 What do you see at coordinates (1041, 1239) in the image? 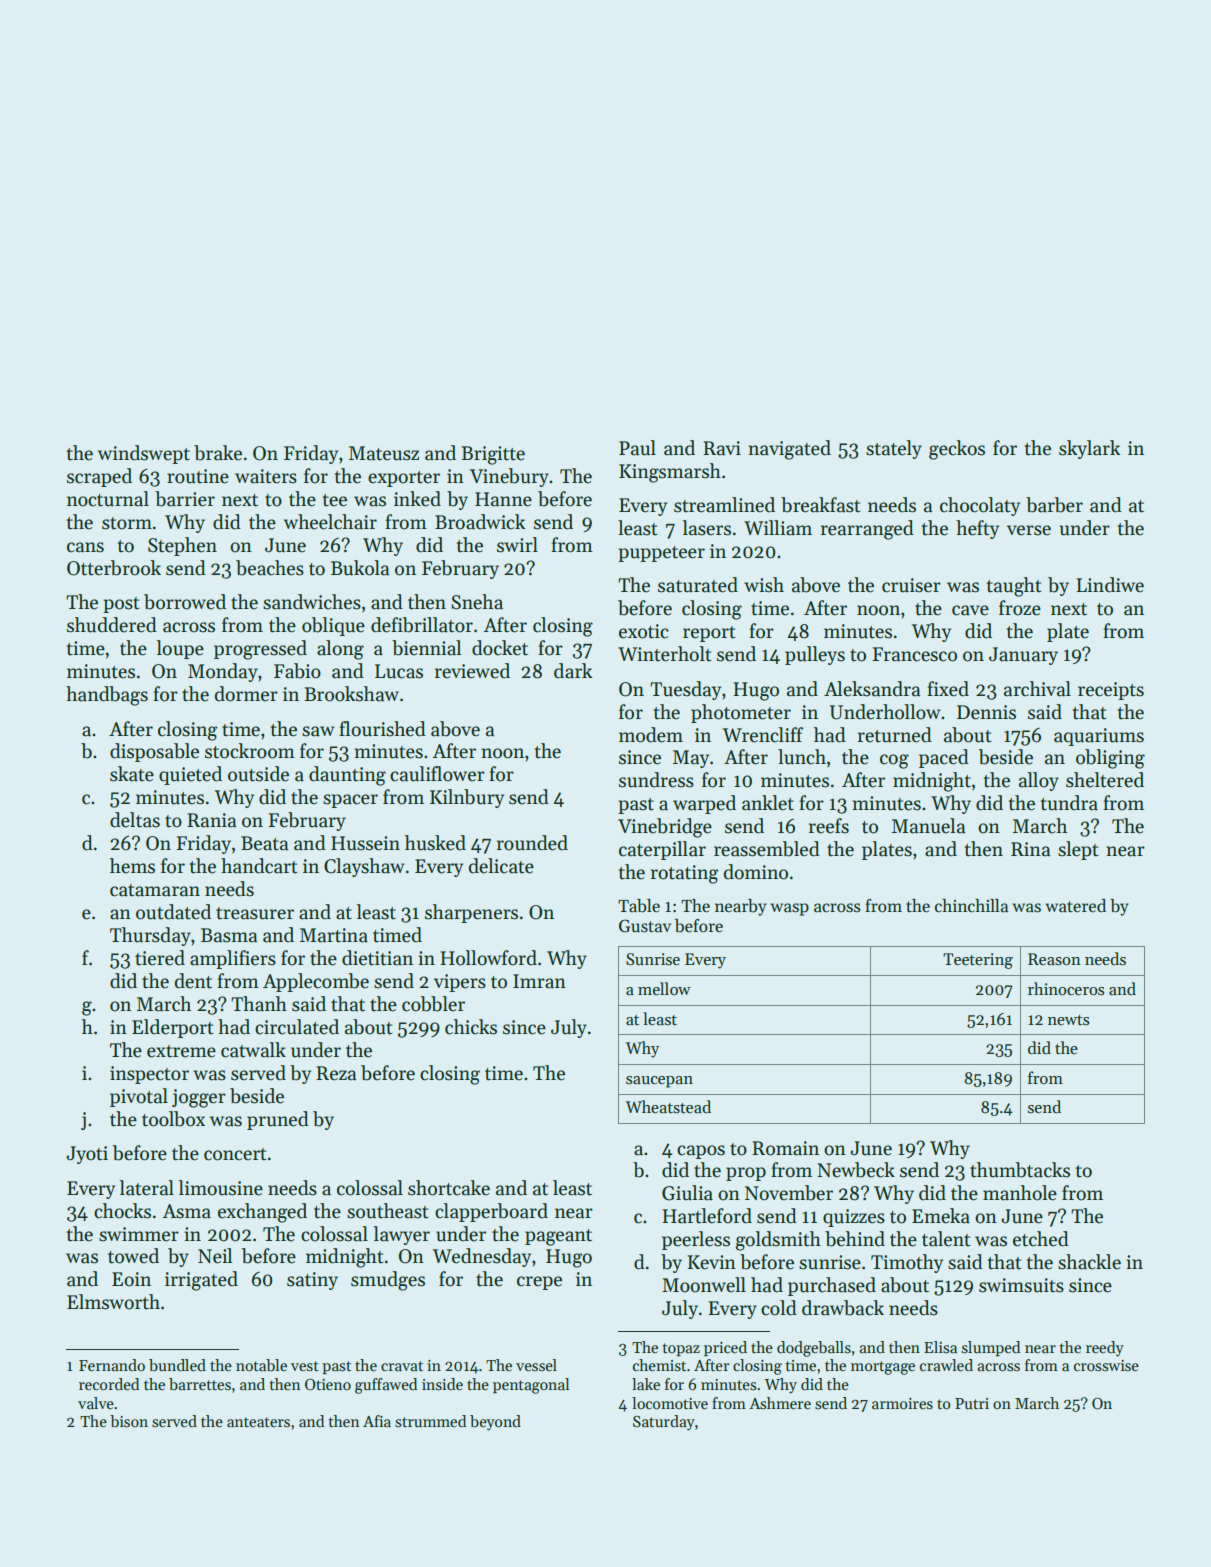
I see `etched` at bounding box center [1041, 1239].
